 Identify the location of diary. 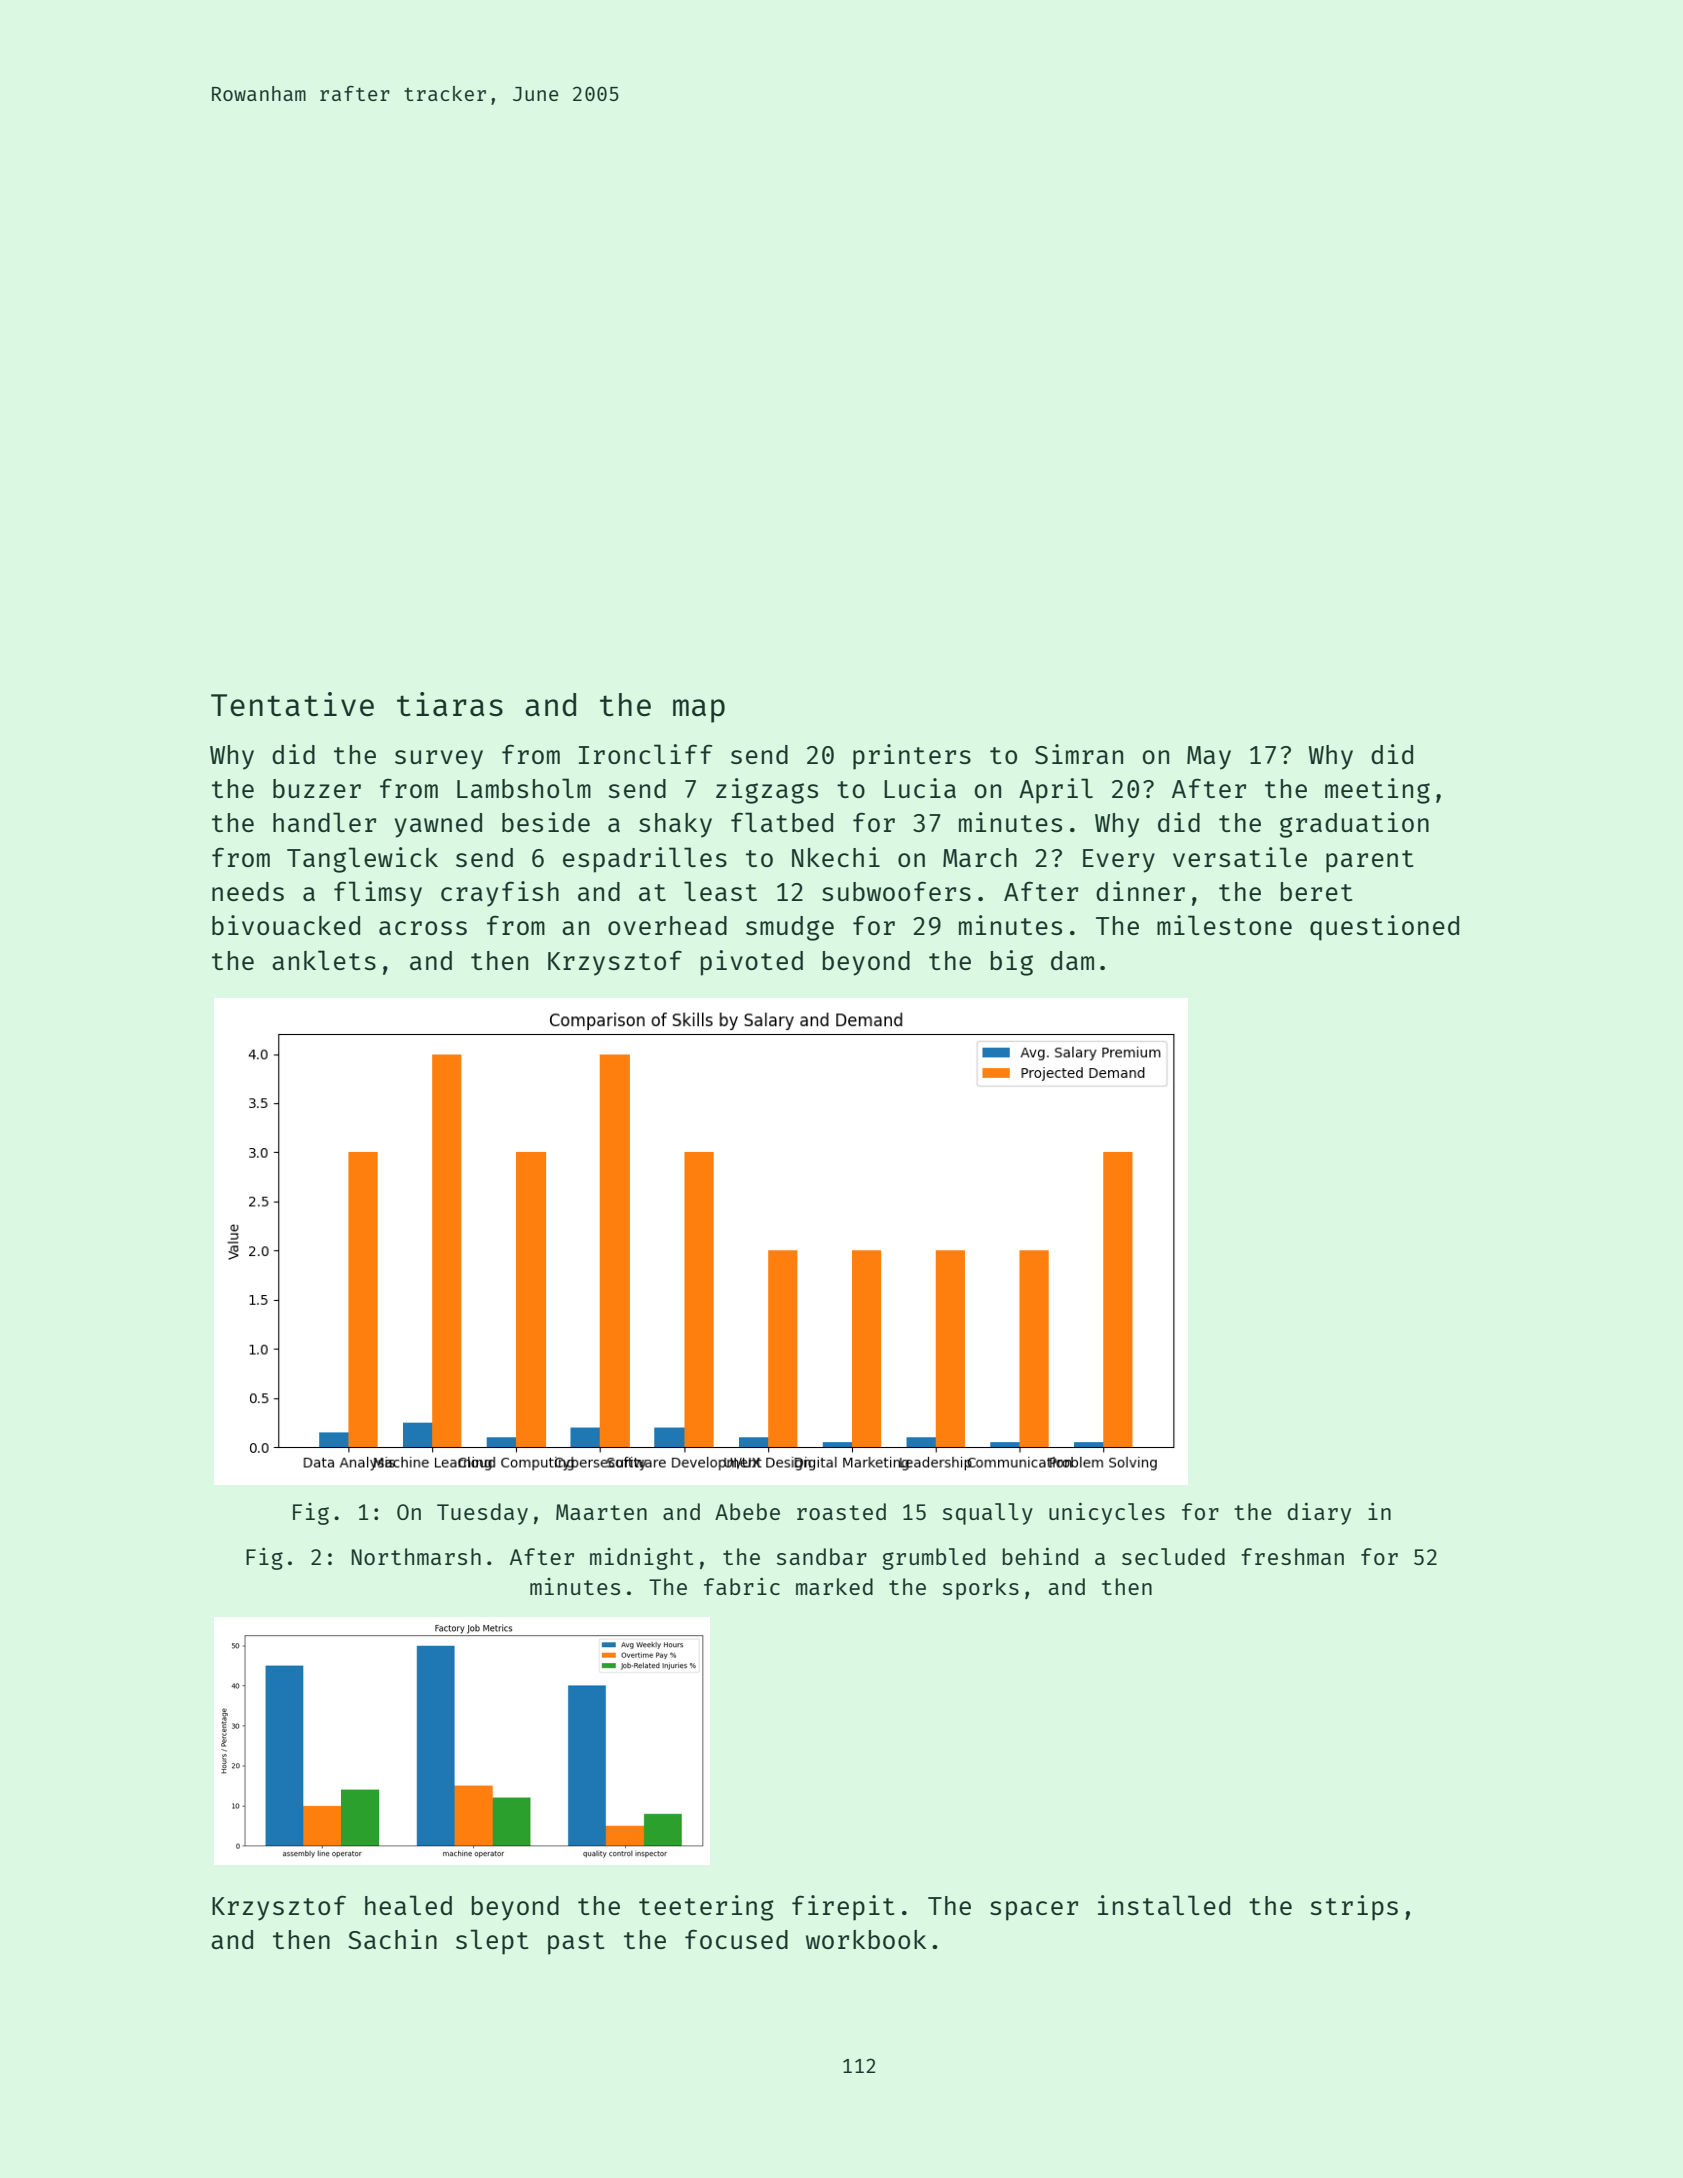
(1319, 1514).
